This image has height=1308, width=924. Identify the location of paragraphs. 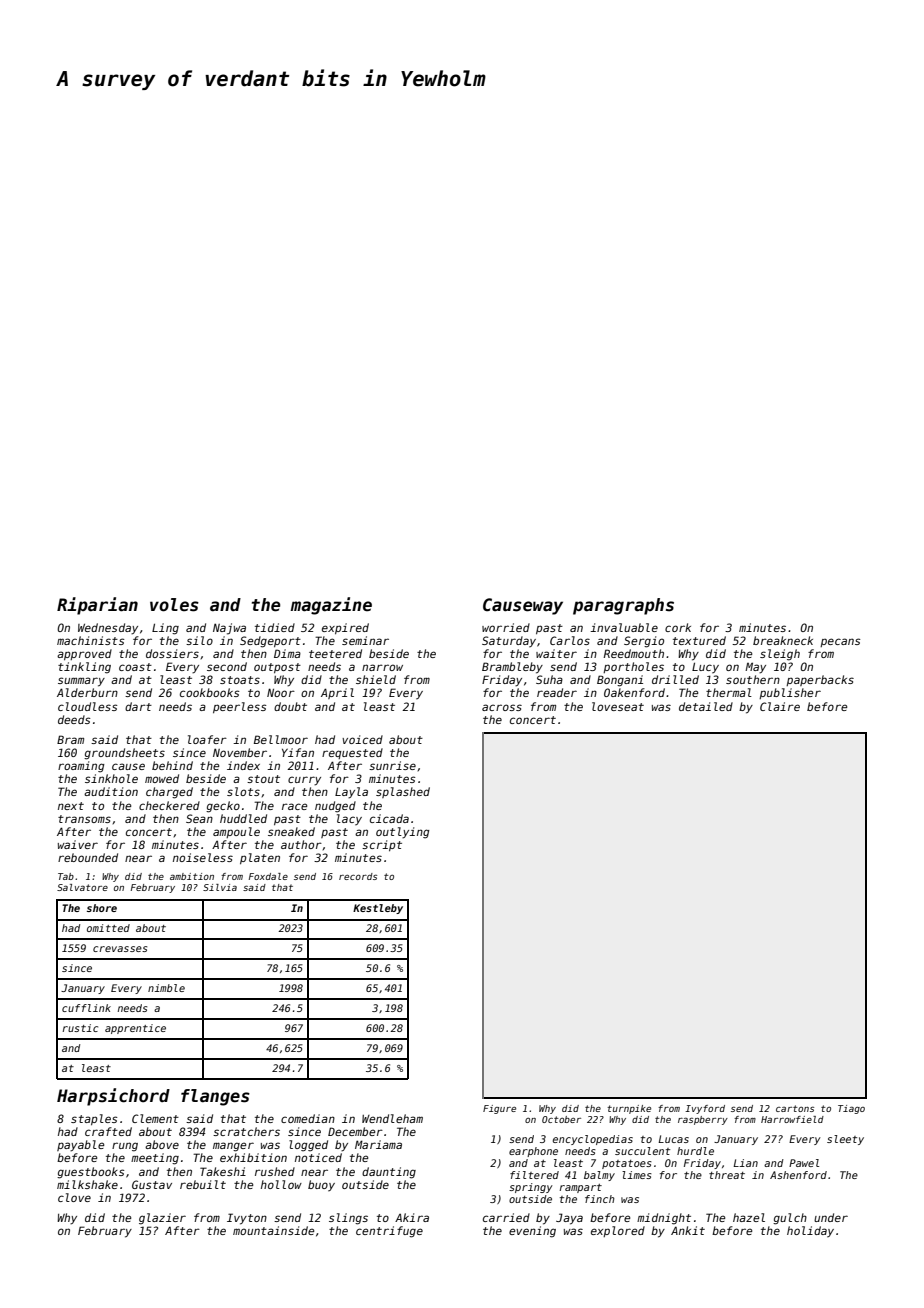
(623, 606).
